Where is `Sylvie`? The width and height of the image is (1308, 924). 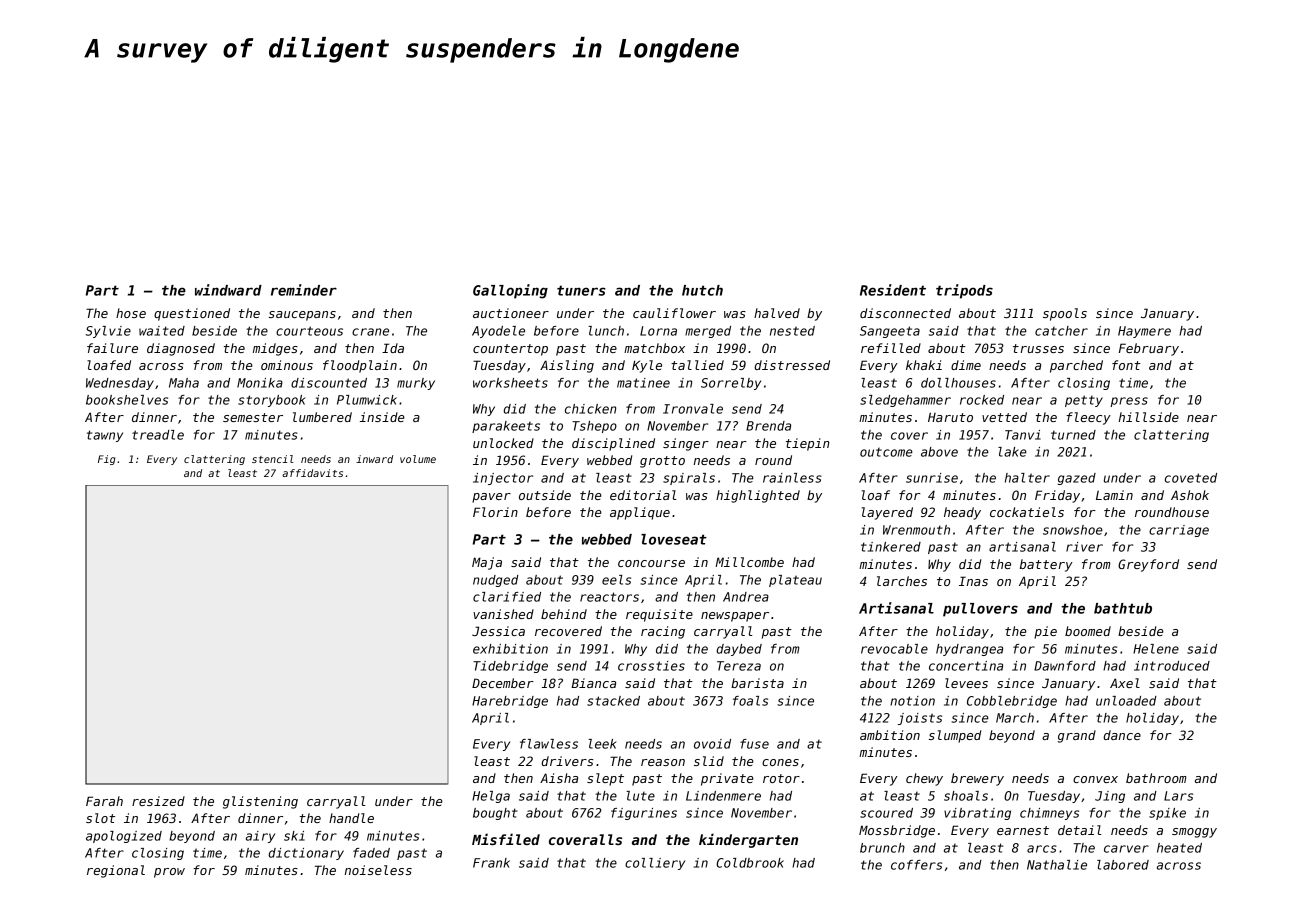
Sylvie is located at coordinates (108, 332).
